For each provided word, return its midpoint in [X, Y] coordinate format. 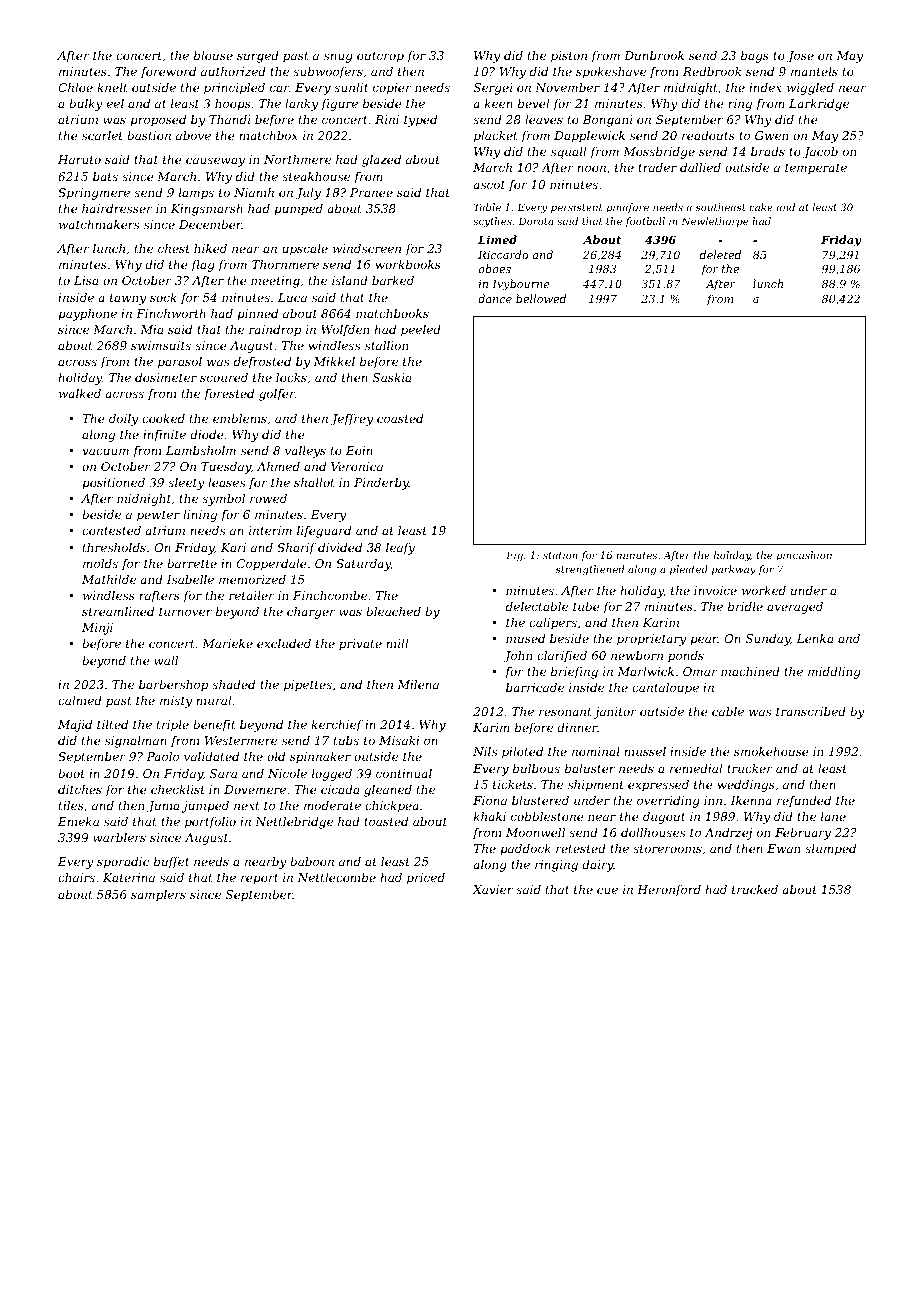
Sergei [493, 89]
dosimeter [166, 377]
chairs [76, 877]
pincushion [804, 556]
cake [761, 207]
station [560, 555]
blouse [213, 55]
